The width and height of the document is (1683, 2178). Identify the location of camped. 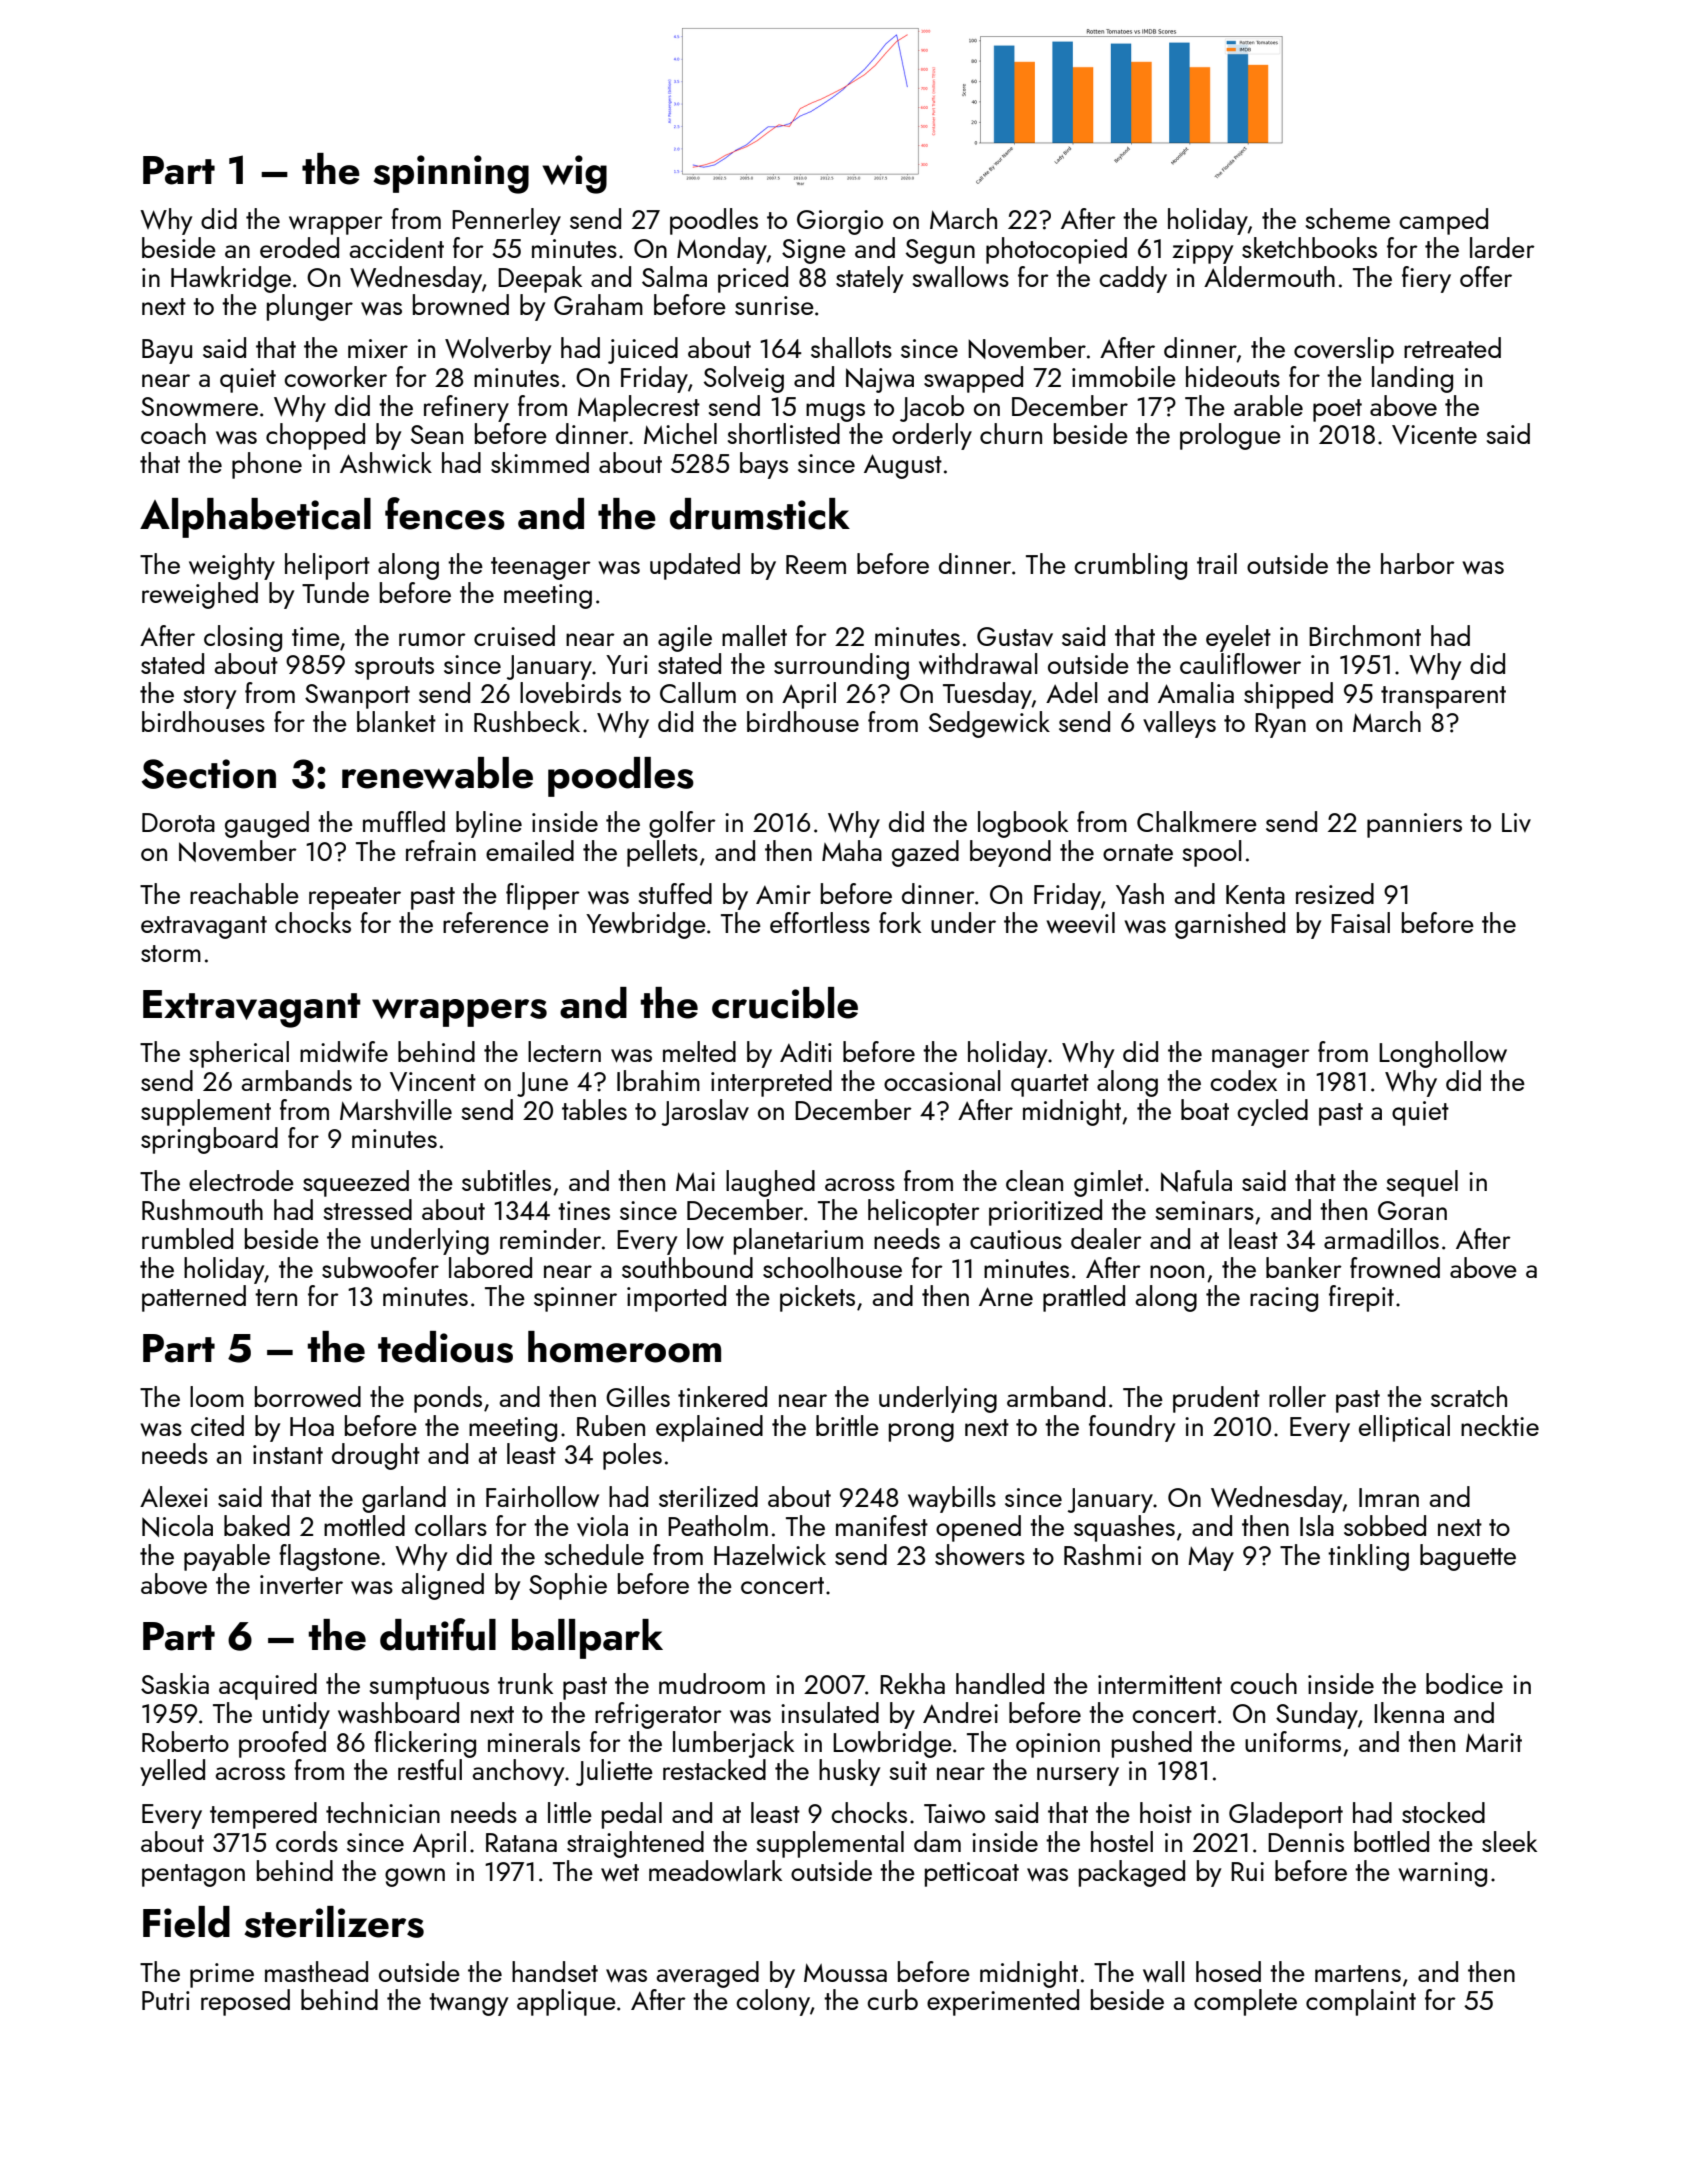
(1443, 221).
